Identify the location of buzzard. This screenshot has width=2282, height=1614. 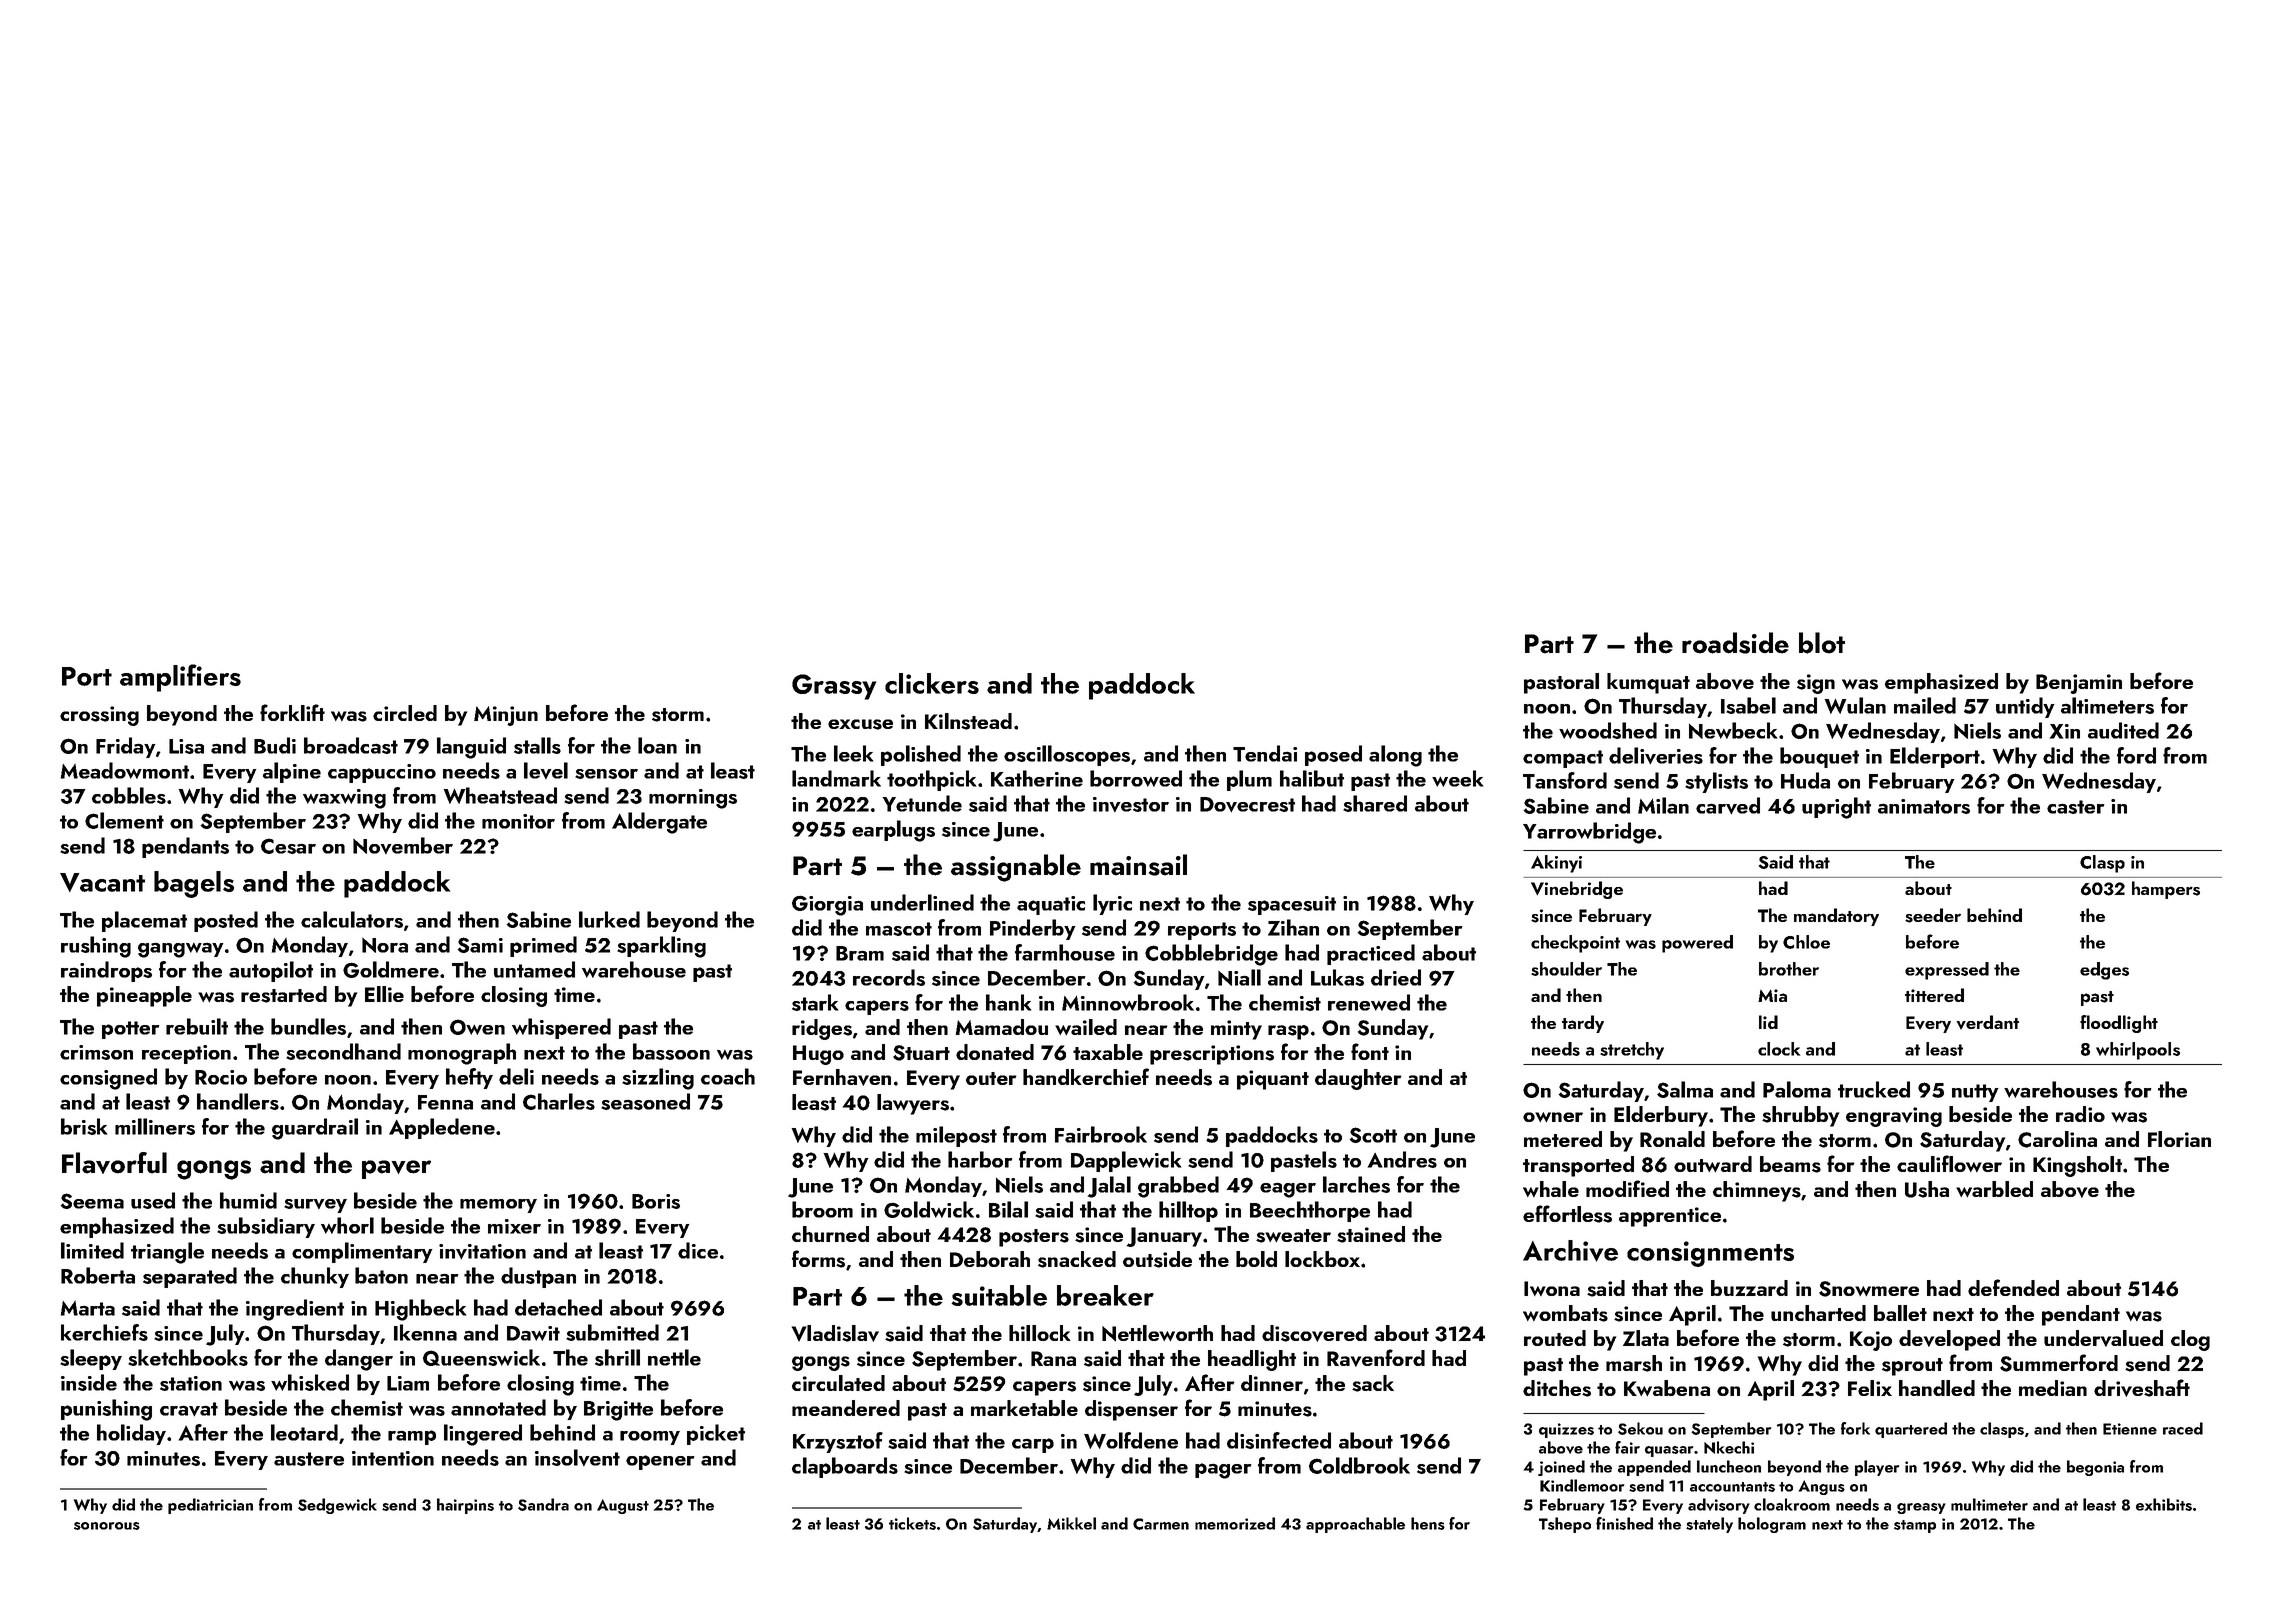
(1749, 1288).
